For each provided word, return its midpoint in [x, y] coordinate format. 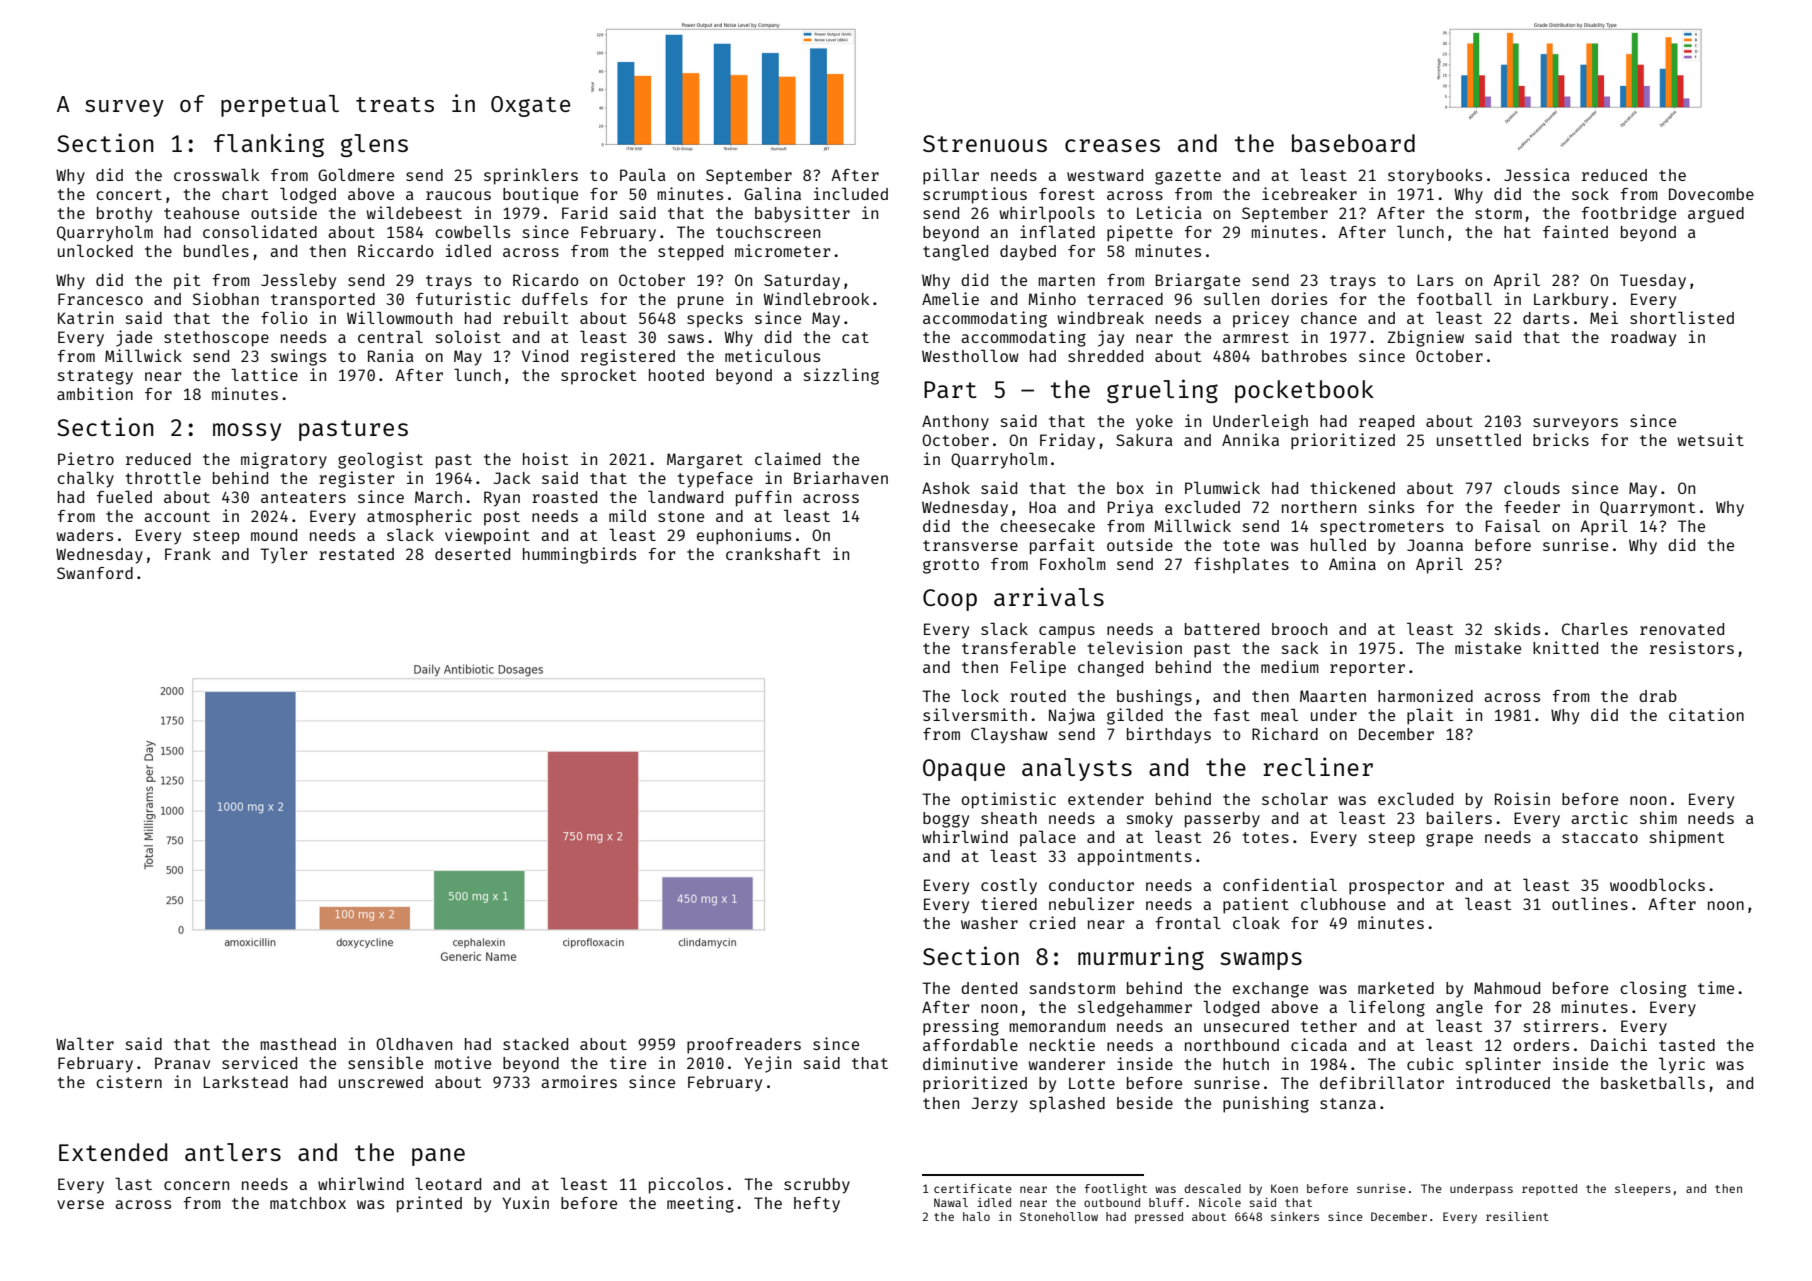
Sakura [1144, 440]
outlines [1590, 903]
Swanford [95, 573]
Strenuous [985, 143]
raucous [458, 195]
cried [1052, 922]
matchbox [308, 1203]
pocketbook [1304, 391]
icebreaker [1309, 193]
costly [1009, 886]
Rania [391, 355]
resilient [1517, 1216]
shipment [1687, 838]
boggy [946, 820]
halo [976, 1216]
